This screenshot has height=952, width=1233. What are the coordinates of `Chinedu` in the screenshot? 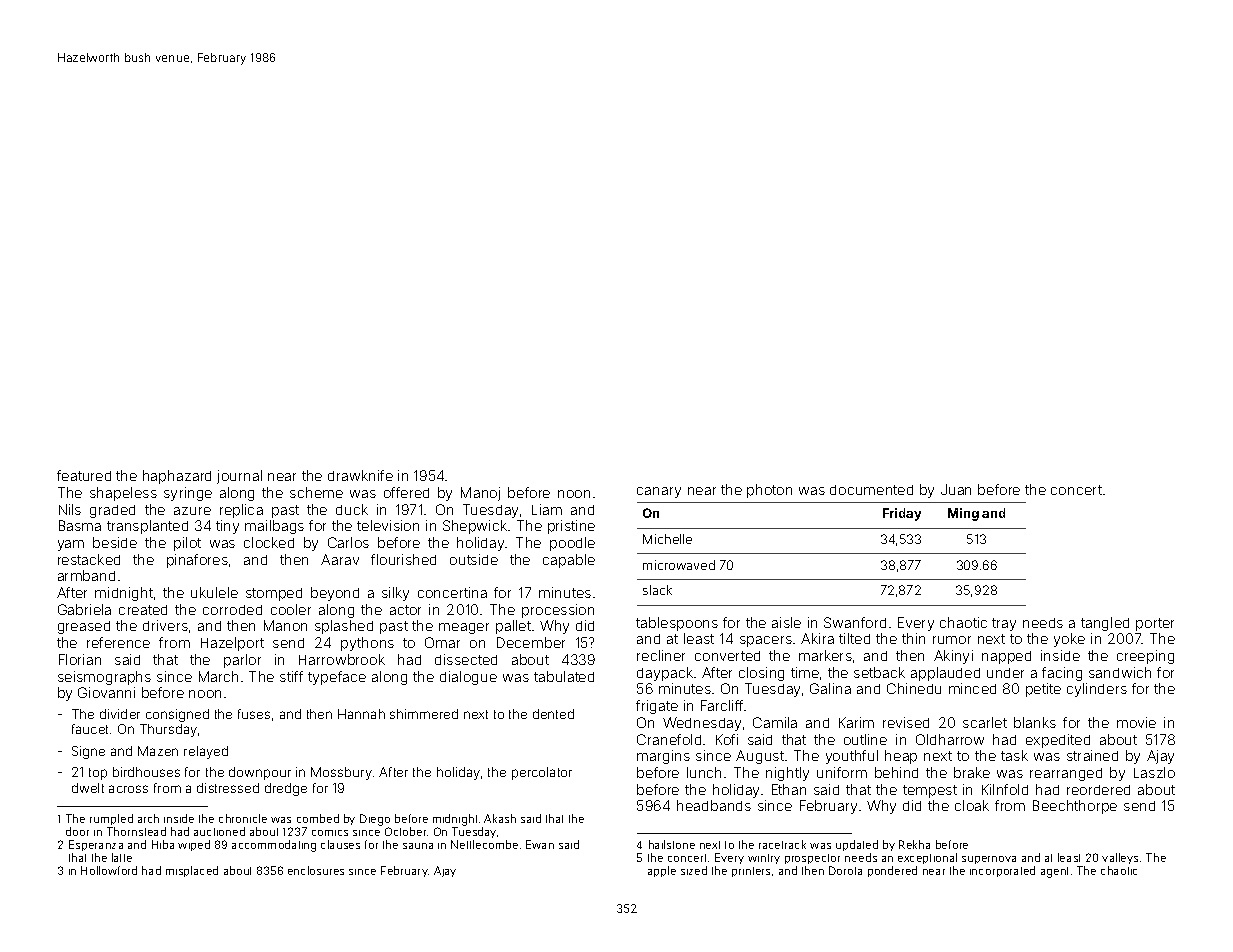 It's located at (914, 688).
